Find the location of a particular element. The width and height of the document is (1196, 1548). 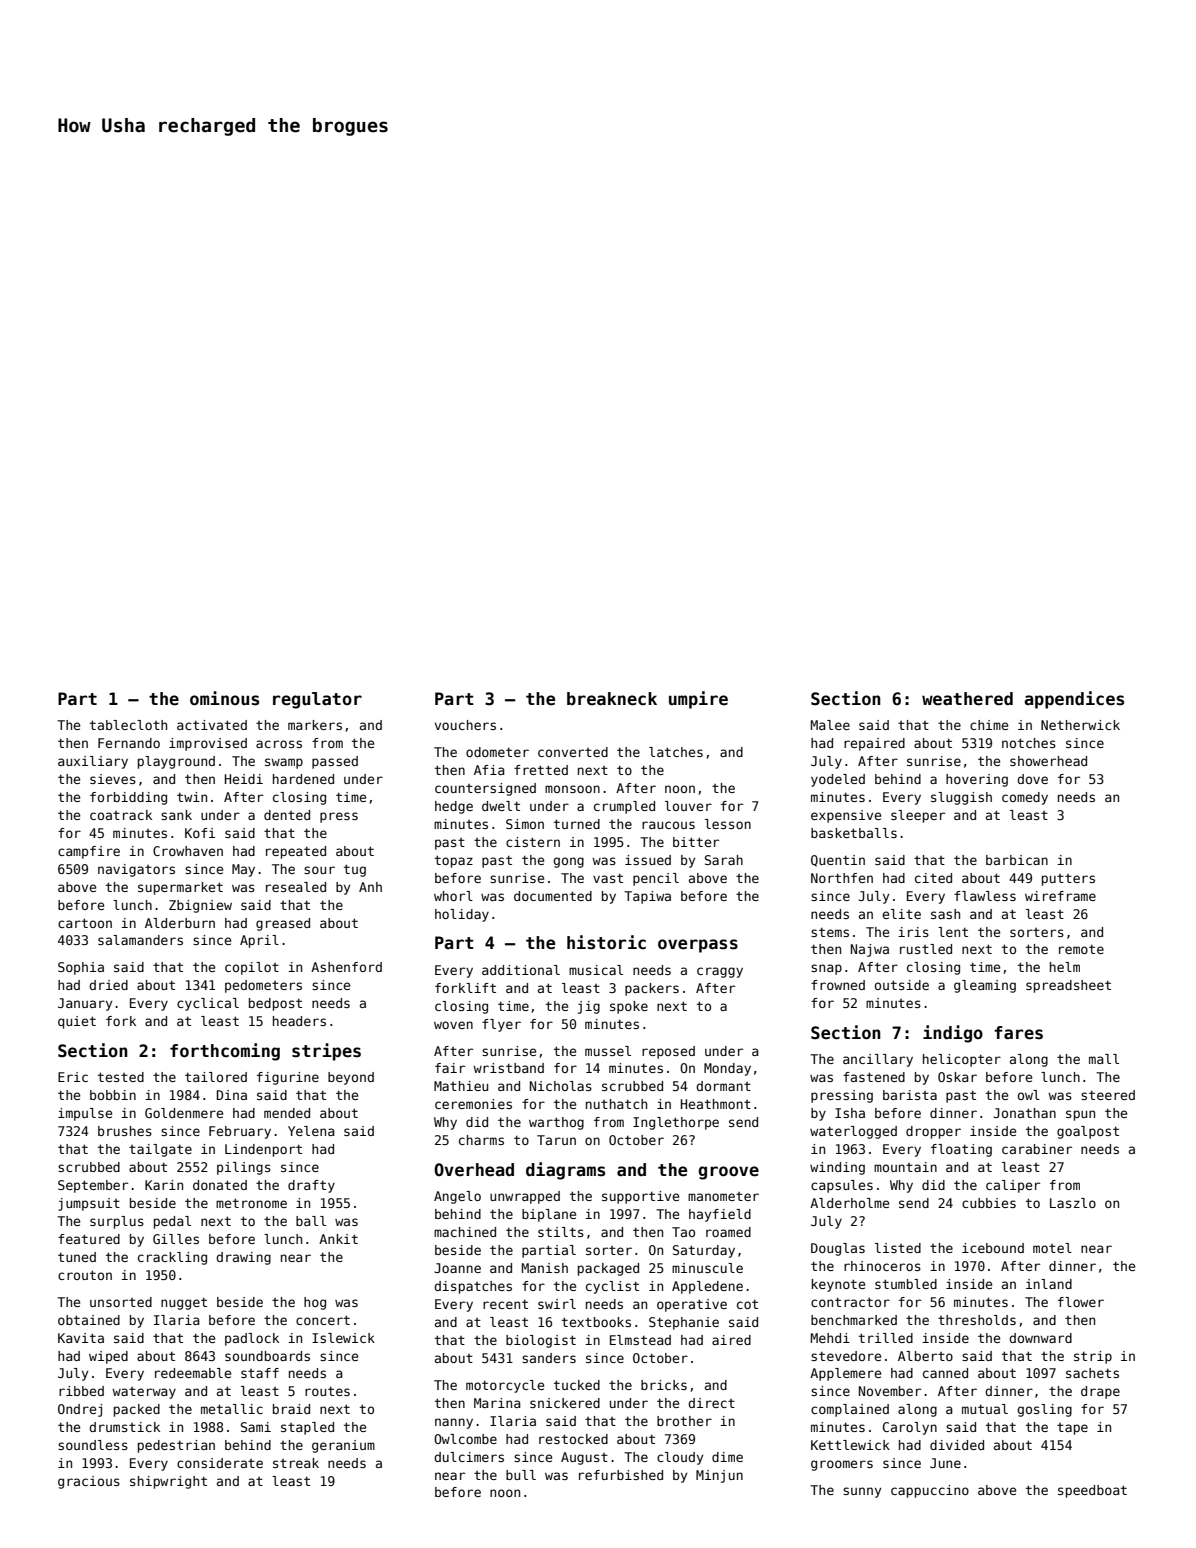

mall is located at coordinates (1104, 1059).
